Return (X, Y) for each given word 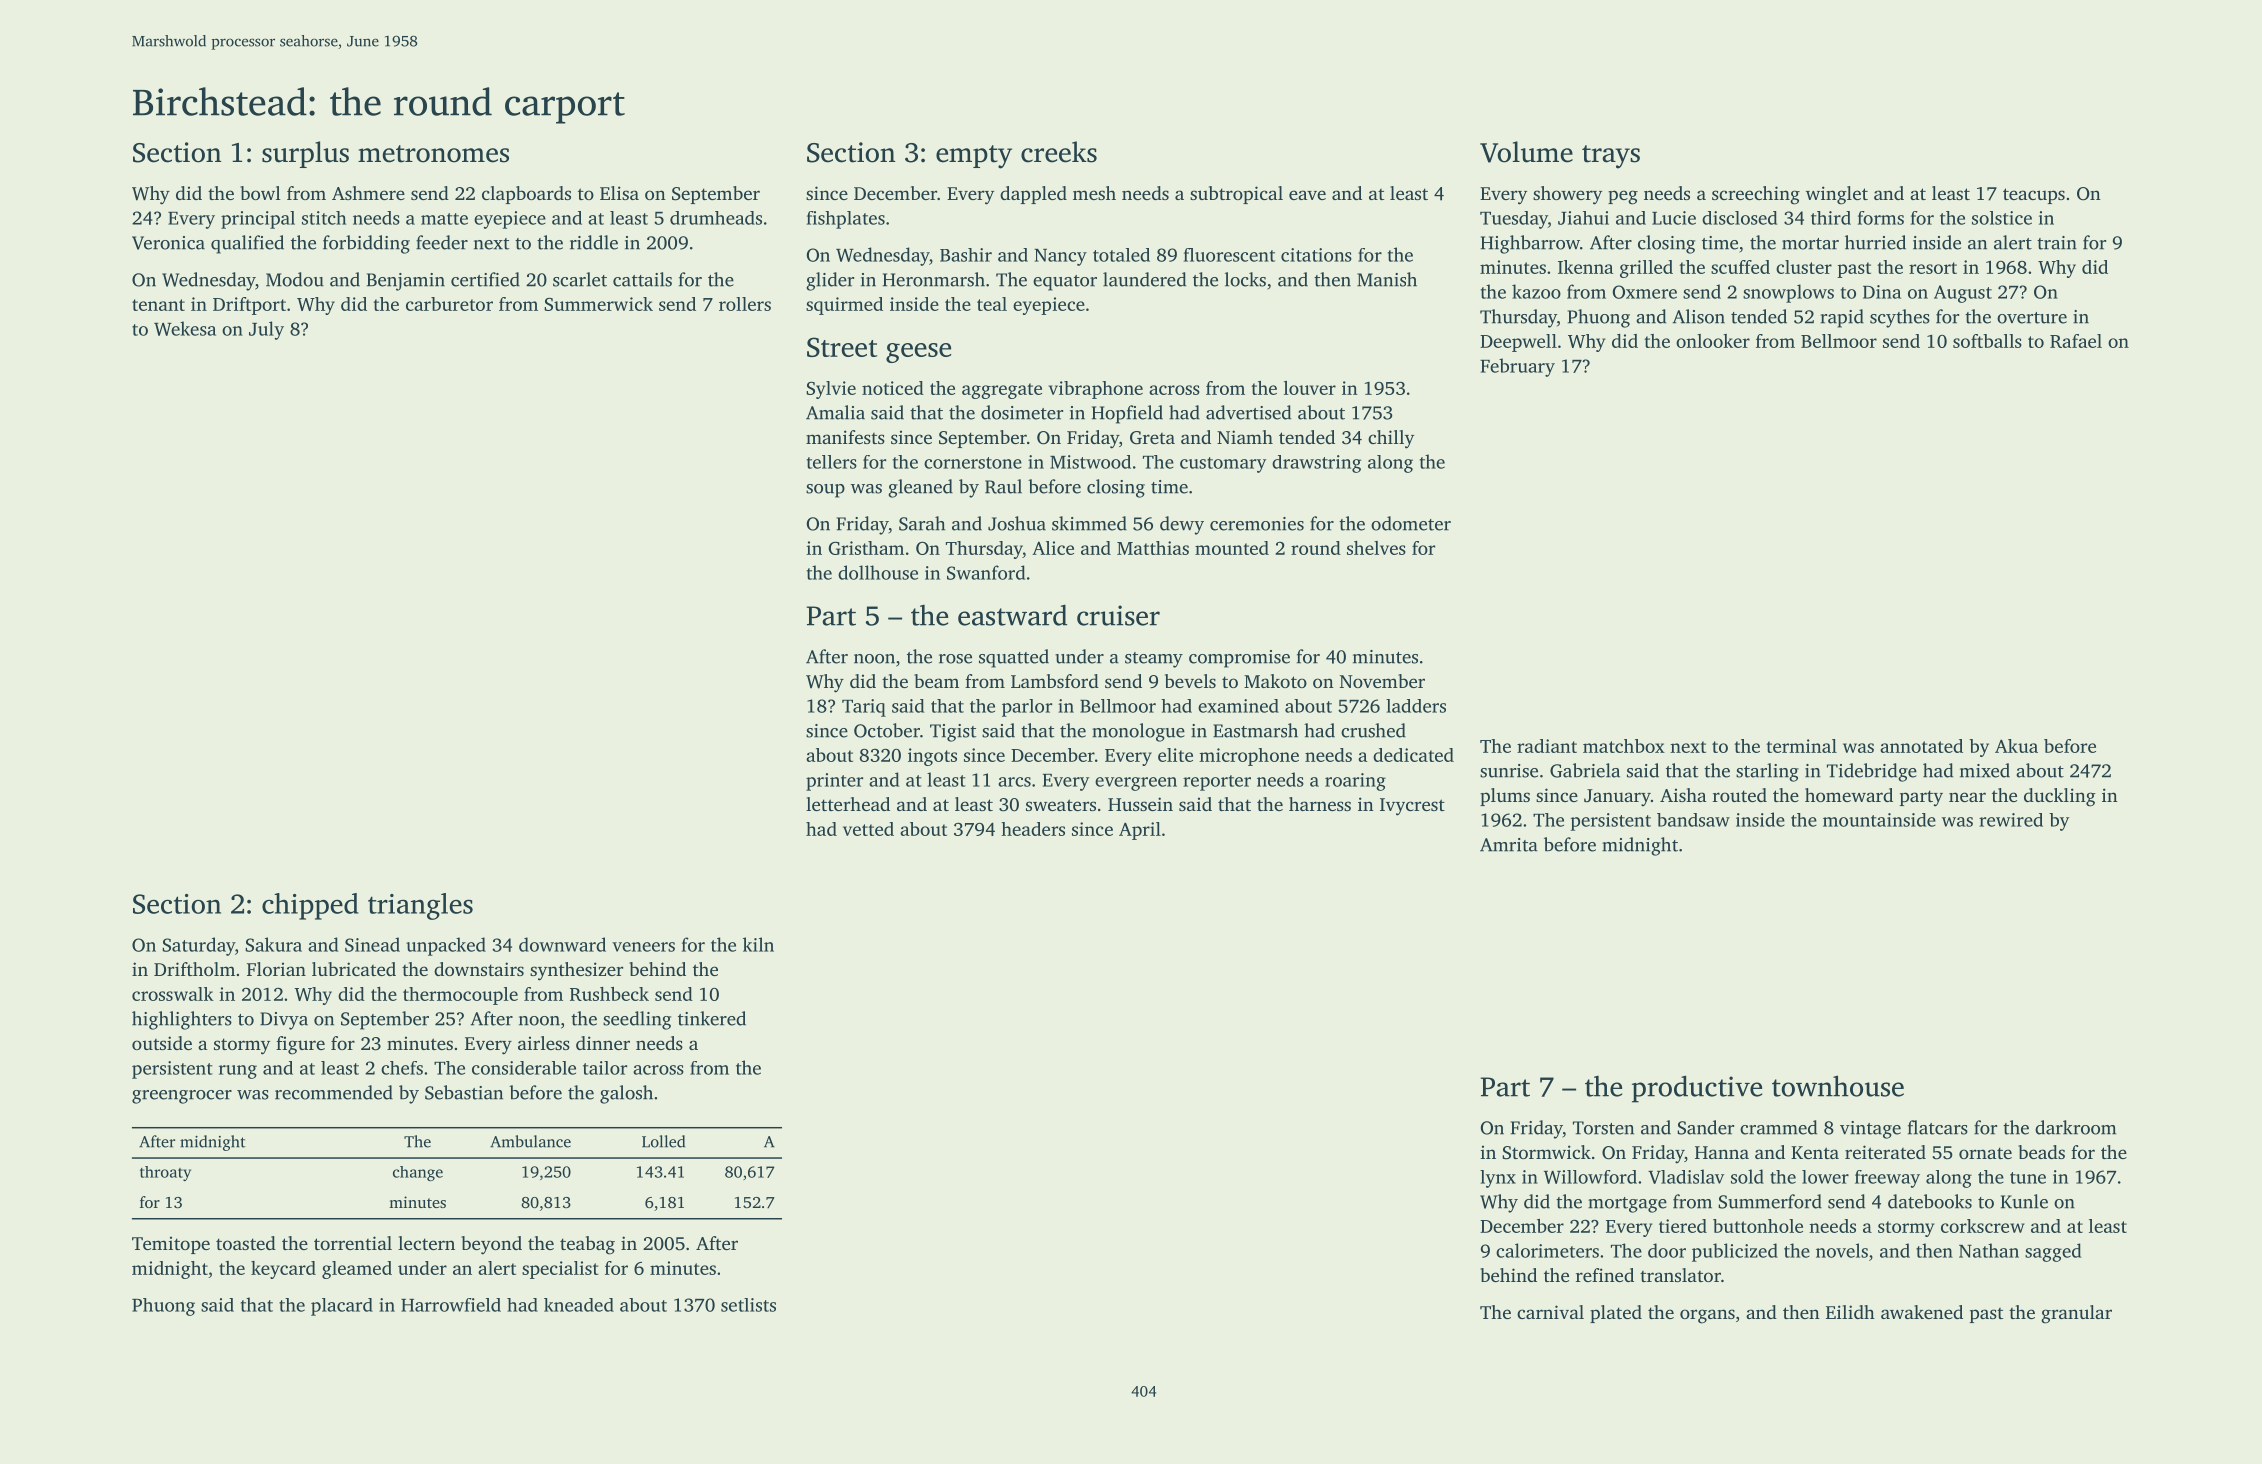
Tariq (864, 708)
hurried (1875, 242)
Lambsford (1055, 681)
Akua (2016, 746)
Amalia (835, 412)
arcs (1014, 782)
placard (342, 1307)
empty (974, 157)
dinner (603, 1043)
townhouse (1838, 1086)
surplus (305, 154)
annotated (1921, 746)
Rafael (2076, 341)
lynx (1498, 1179)
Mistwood (1090, 462)
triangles (420, 906)
